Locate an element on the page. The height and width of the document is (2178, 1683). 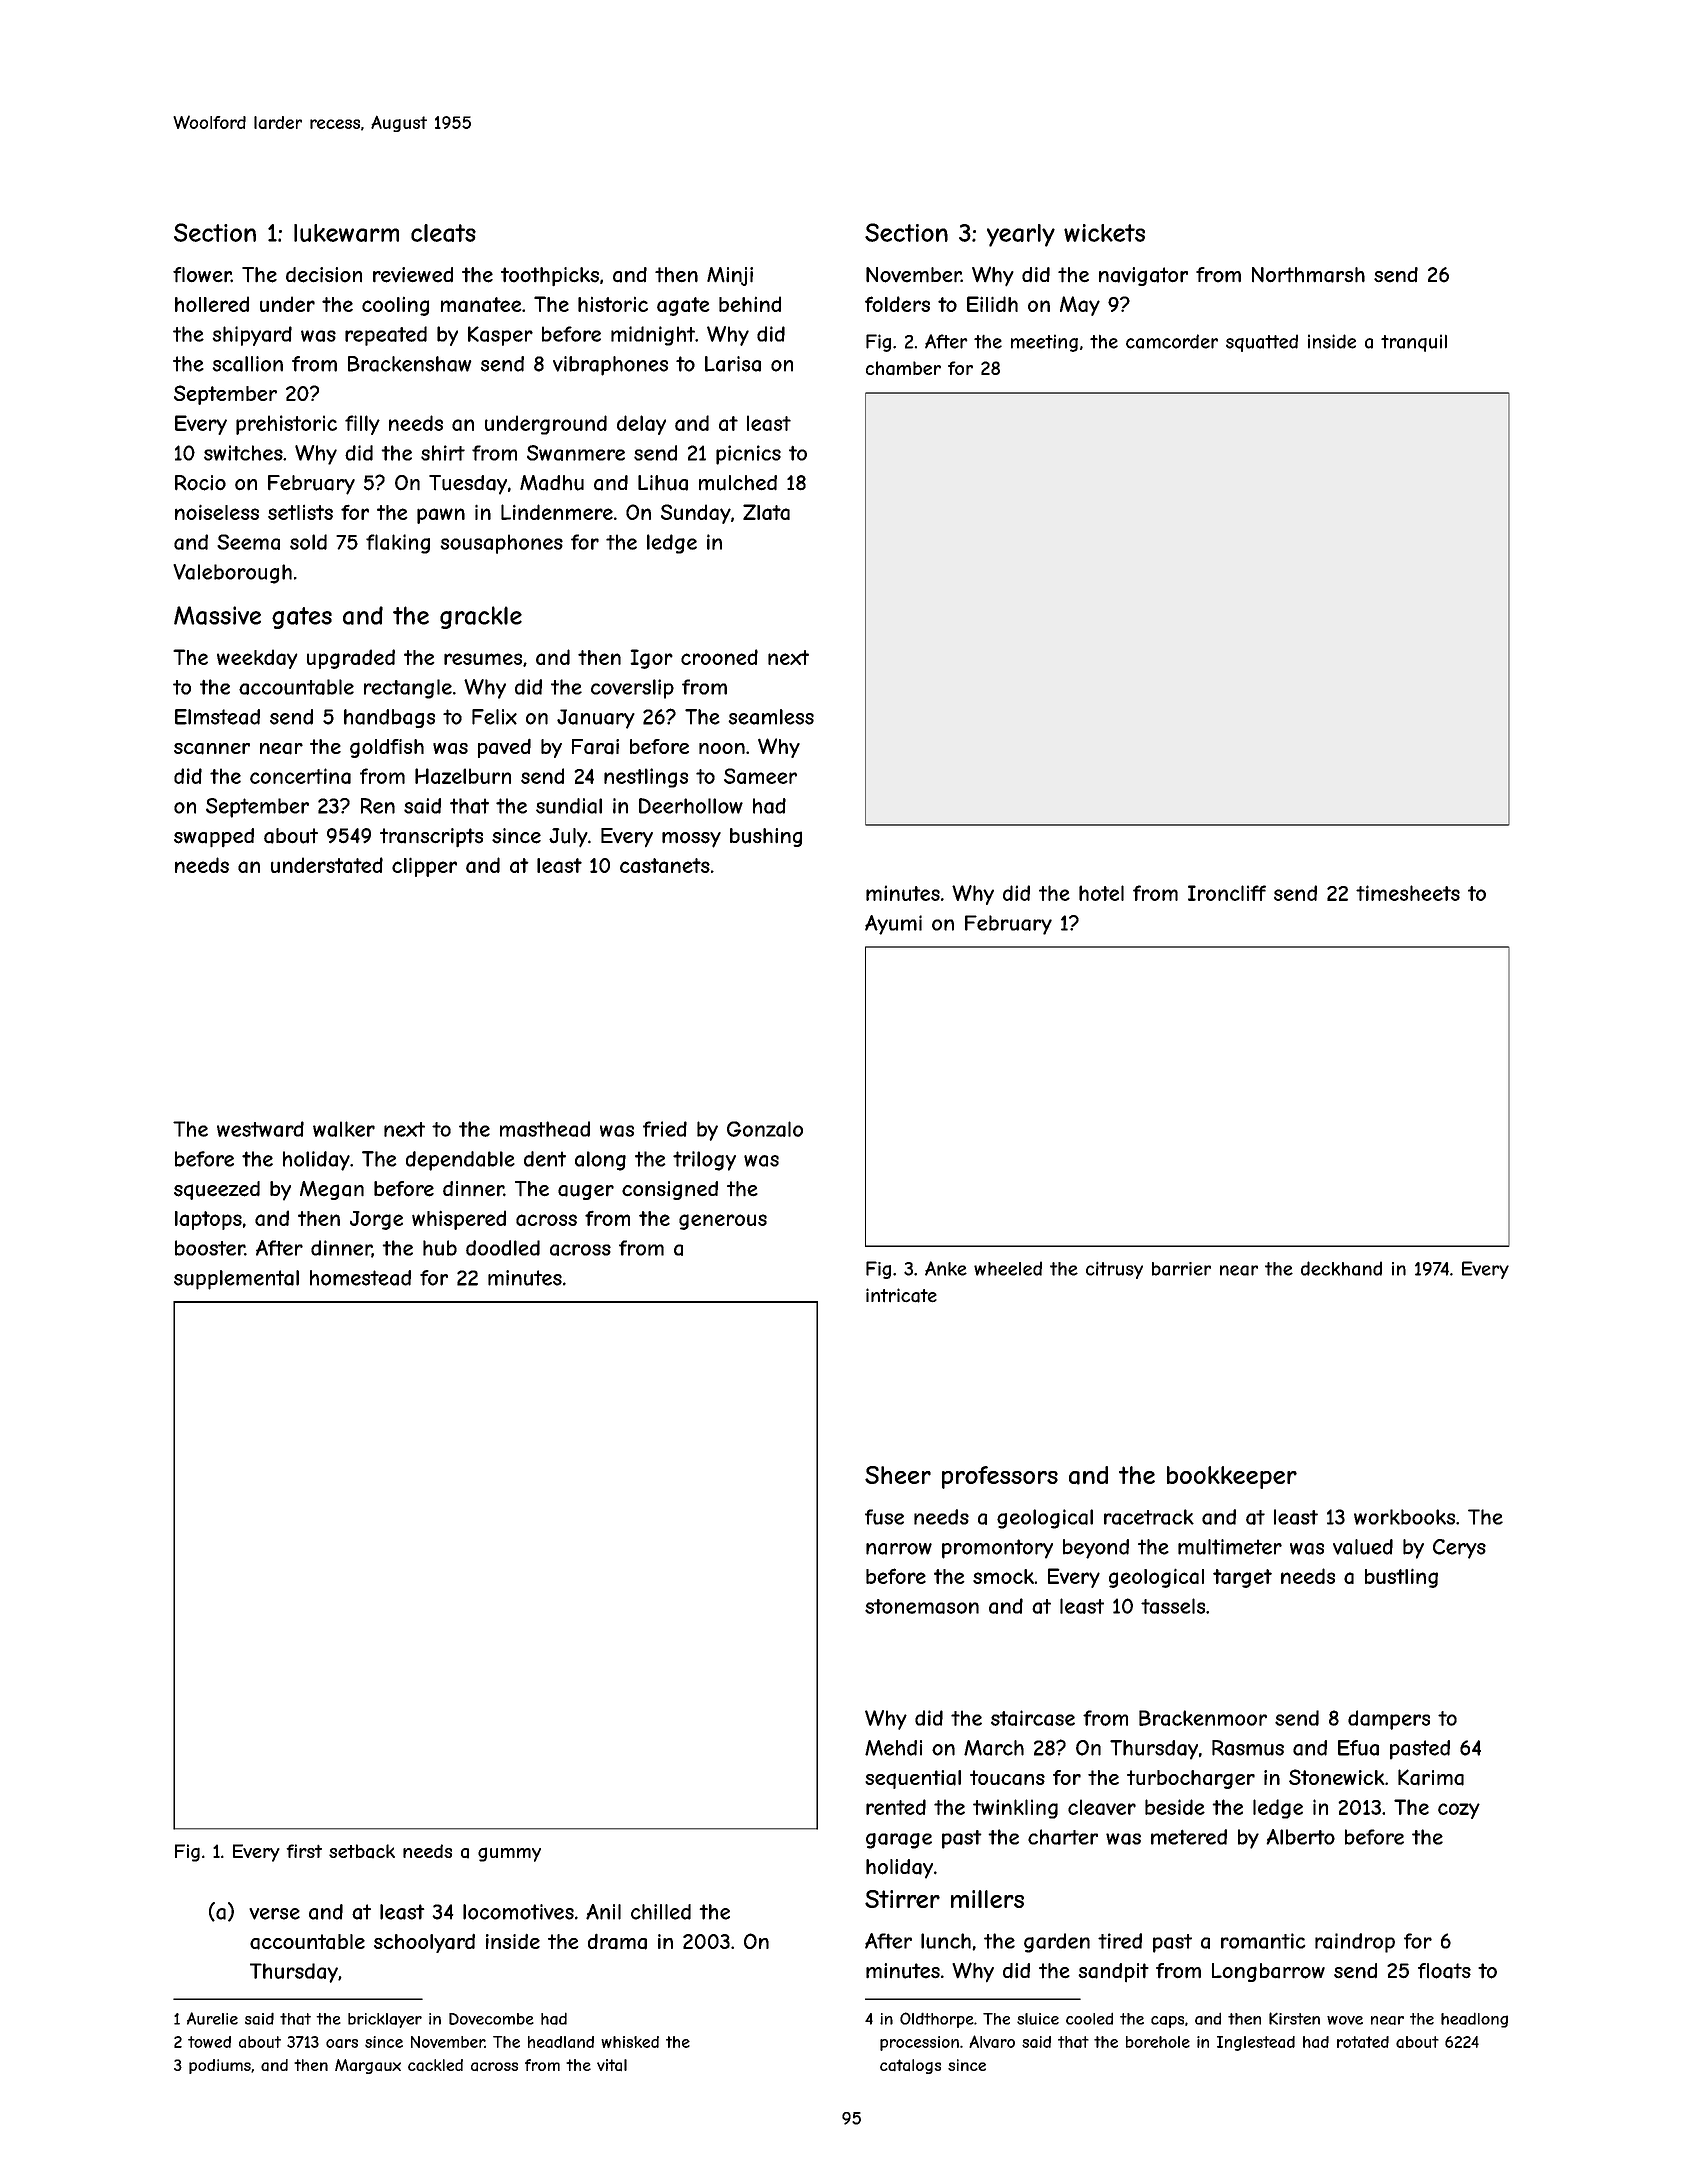
setback is located at coordinates (362, 1851).
